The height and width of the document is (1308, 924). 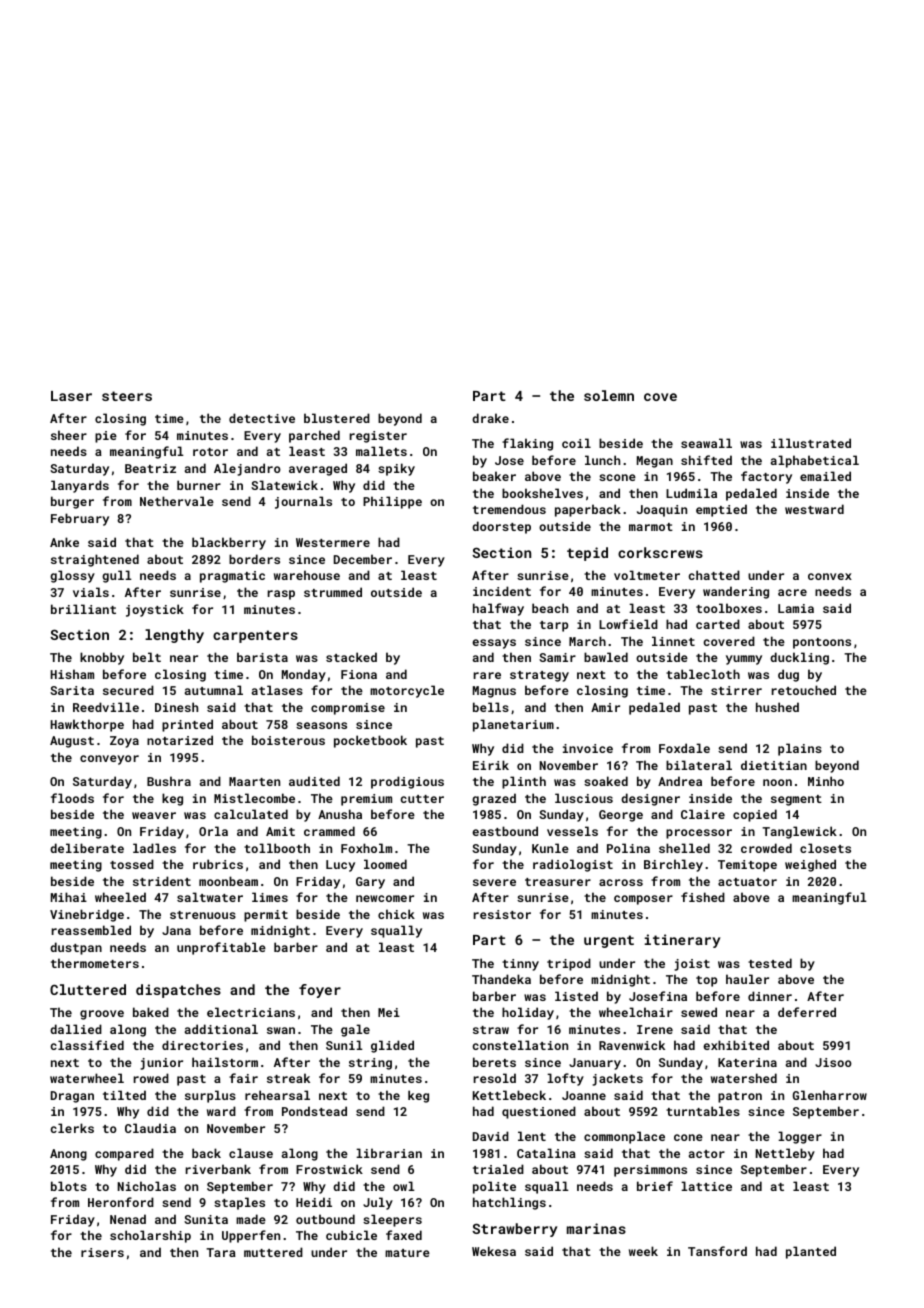 What do you see at coordinates (213, 831) in the document?
I see `Orla` at bounding box center [213, 831].
